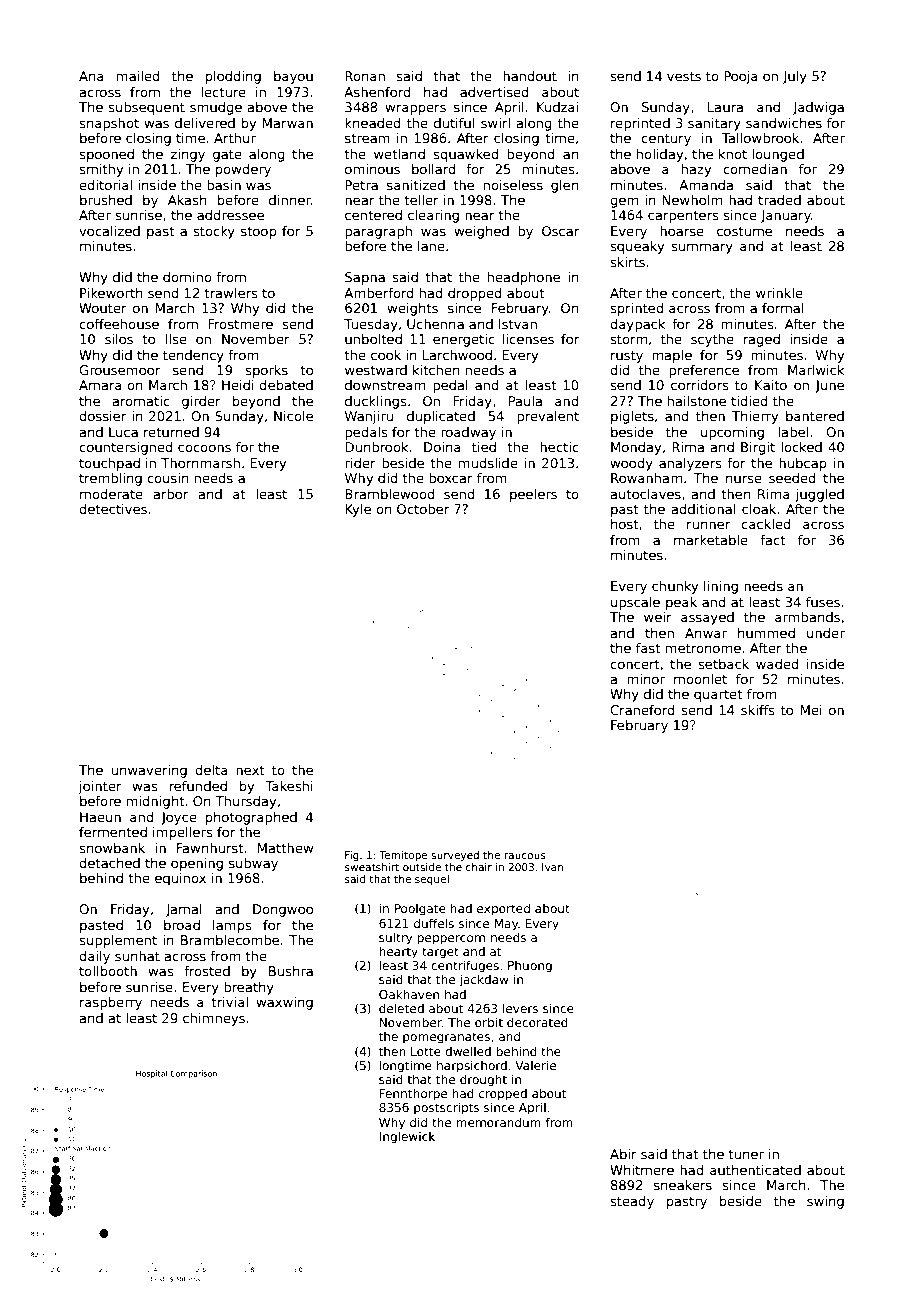 The width and height of the image is (924, 1308). Describe the element at coordinates (214, 1019) in the image. I see `chimneys` at that location.
